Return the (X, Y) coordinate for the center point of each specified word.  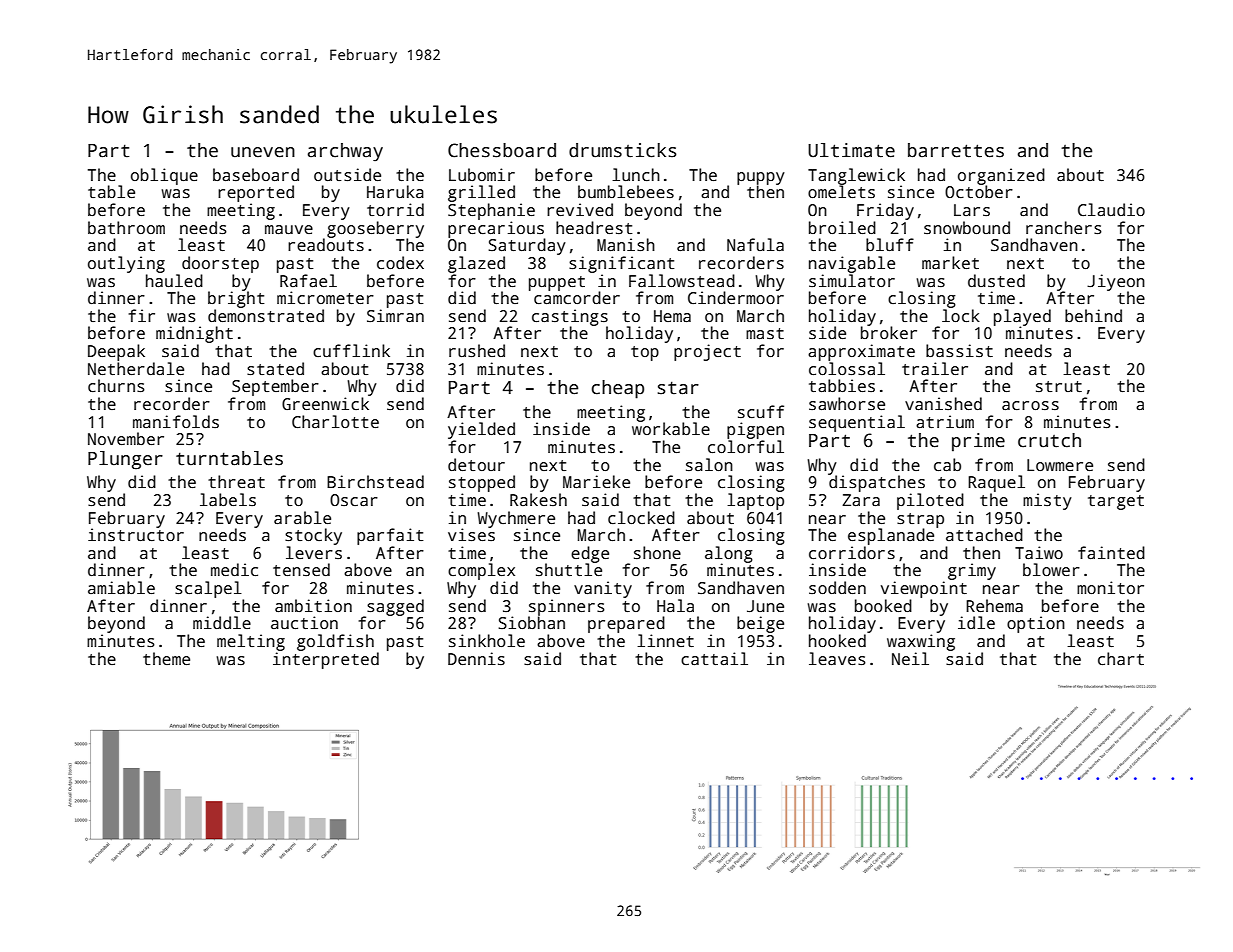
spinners (567, 607)
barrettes (956, 150)
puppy (761, 178)
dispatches (877, 483)
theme (166, 658)
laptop (755, 501)
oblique (164, 176)
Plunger (125, 460)
